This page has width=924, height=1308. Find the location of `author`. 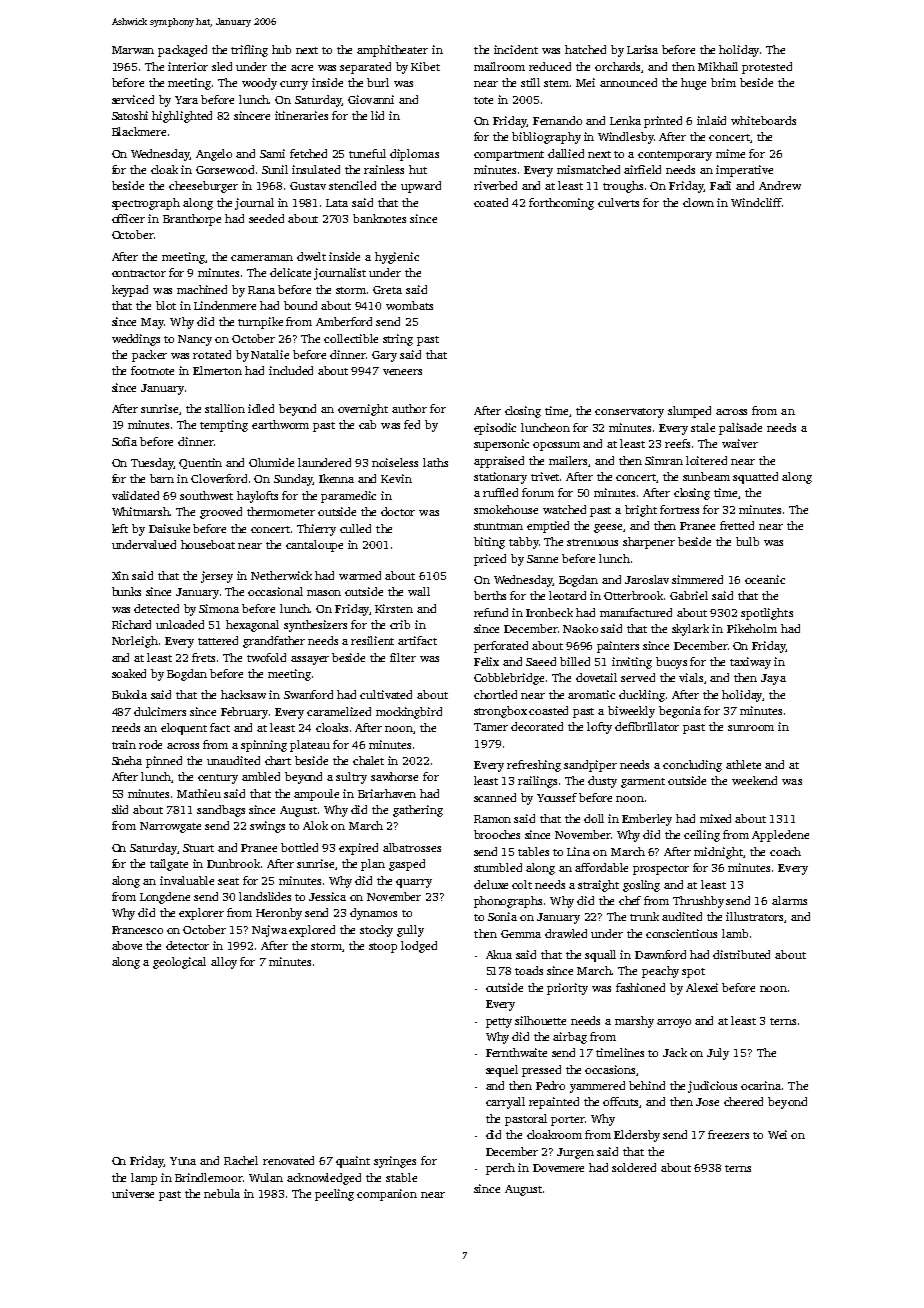

author is located at coordinates (409, 408).
